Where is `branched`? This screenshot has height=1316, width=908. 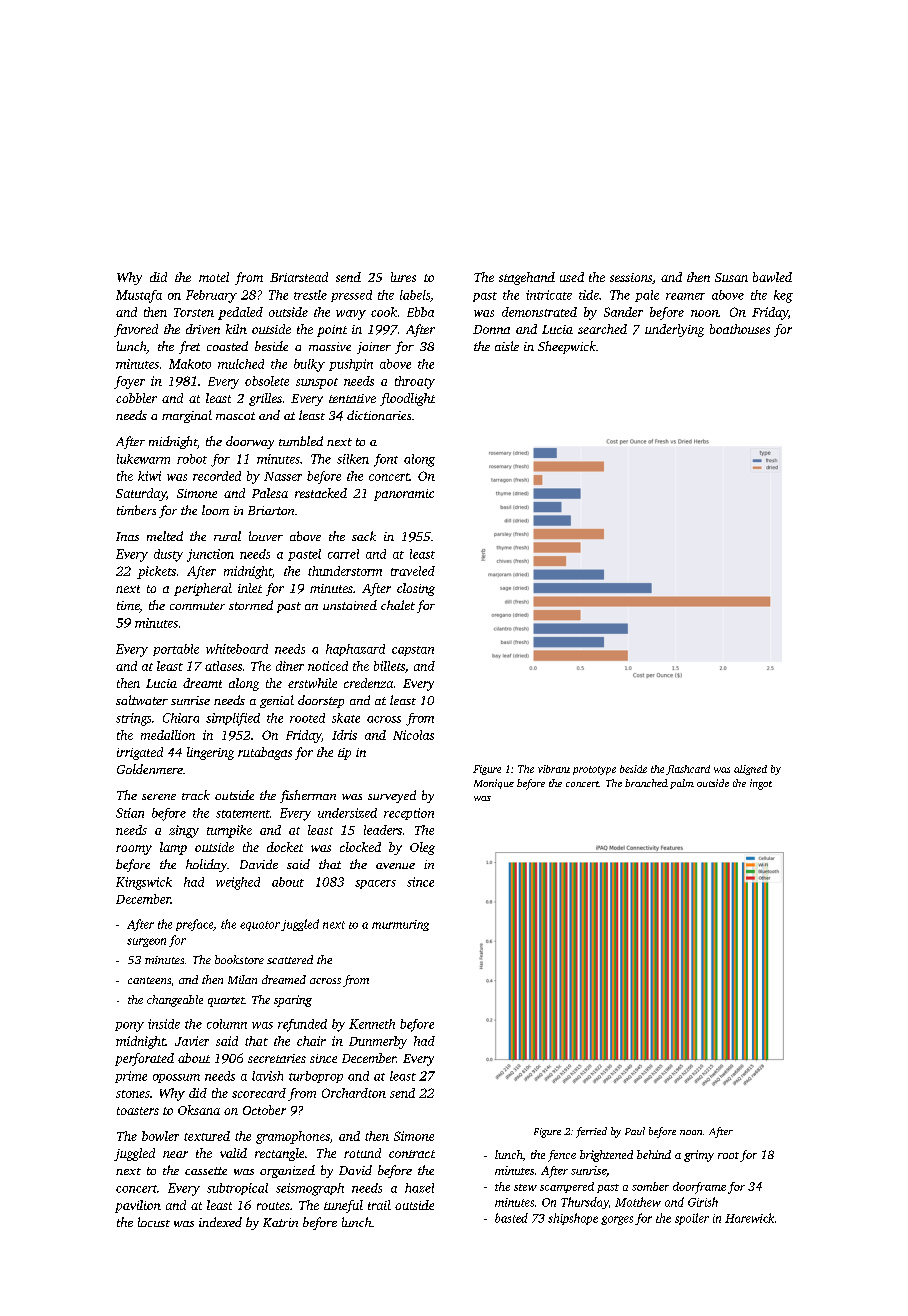 branched is located at coordinates (646, 783).
